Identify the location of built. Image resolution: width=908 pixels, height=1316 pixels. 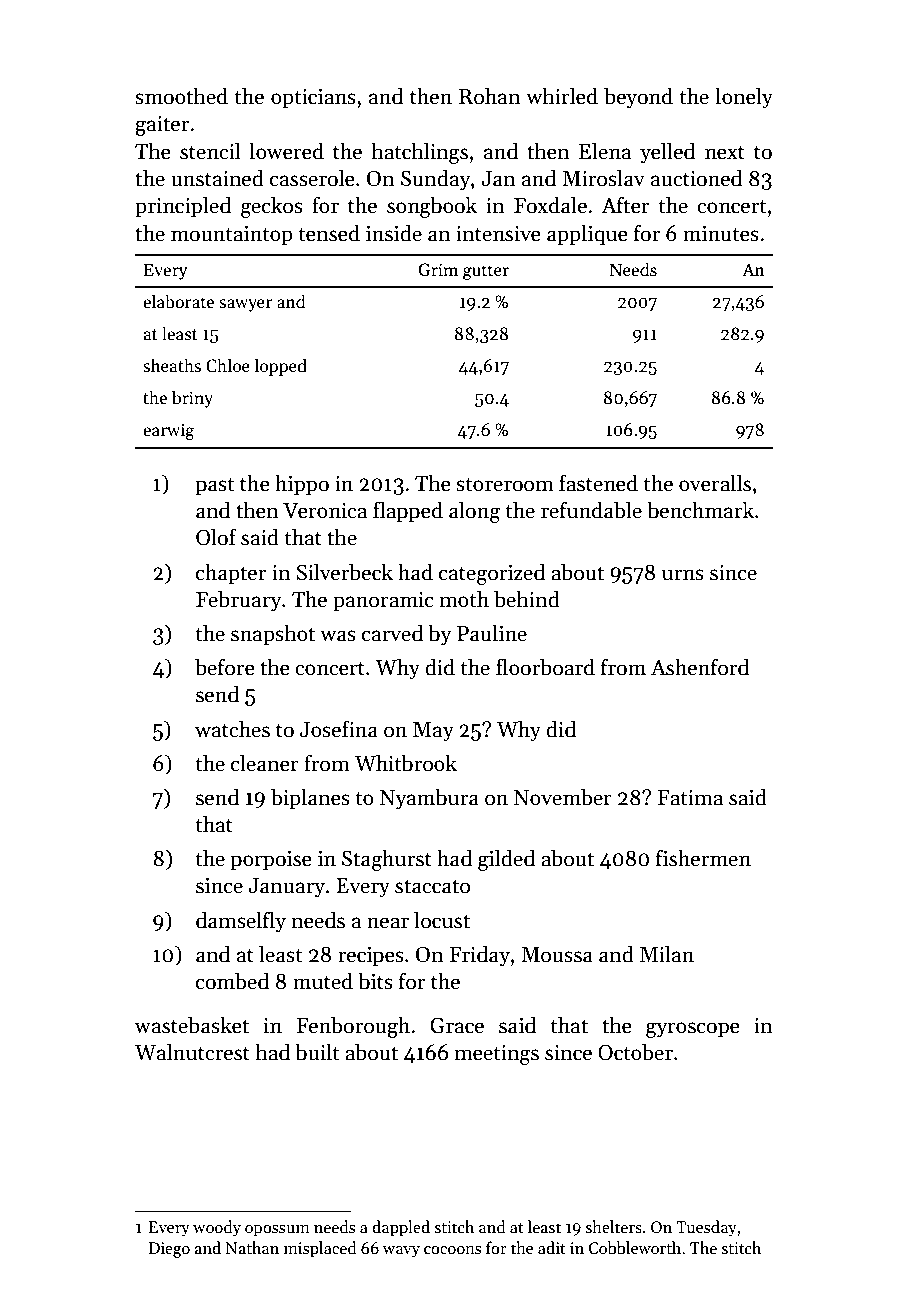
(317, 1052).
